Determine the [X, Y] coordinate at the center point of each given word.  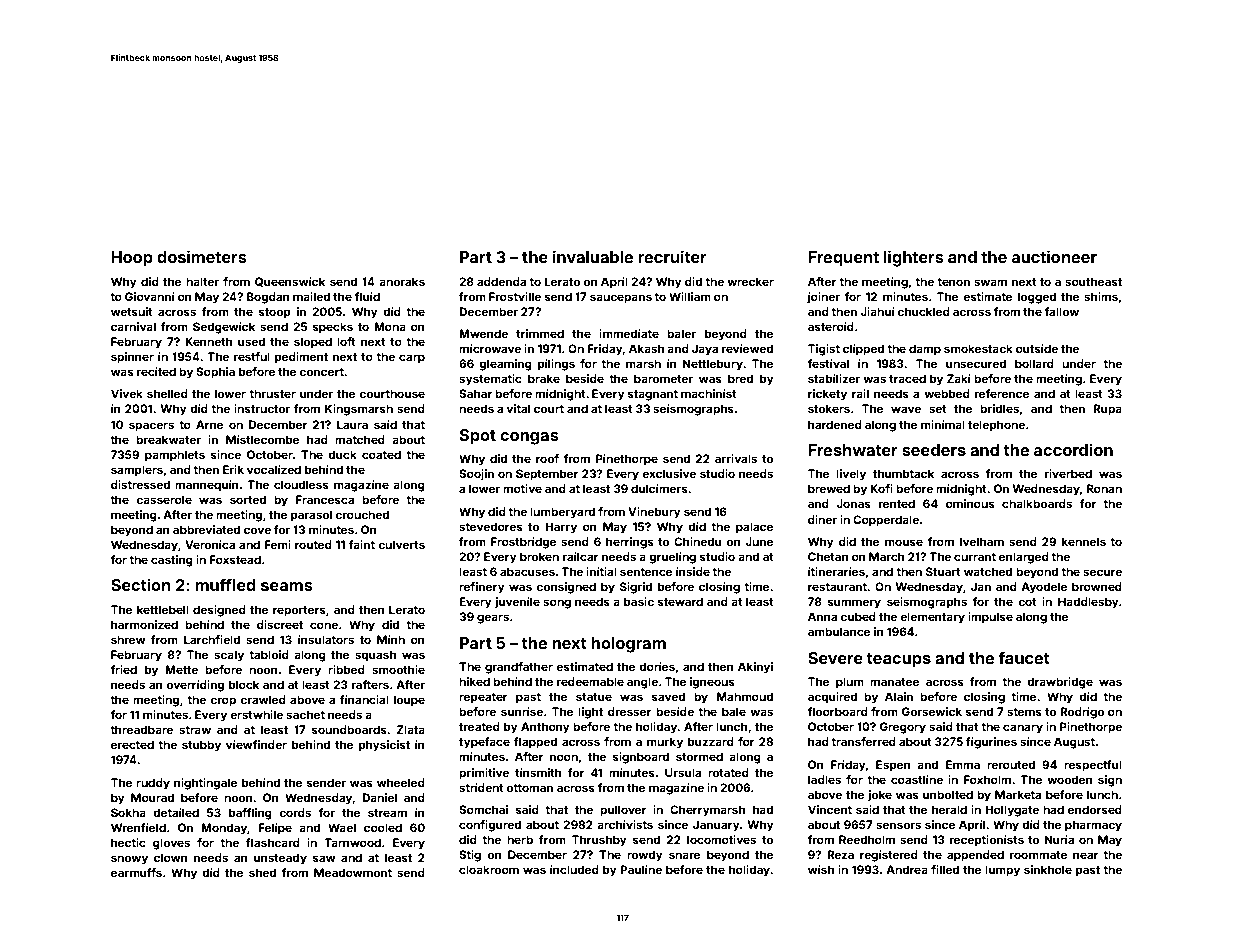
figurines [991, 743]
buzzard [711, 741]
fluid [367, 296]
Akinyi [755, 668]
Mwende [483, 333]
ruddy [153, 784]
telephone [996, 426]
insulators [326, 639]
